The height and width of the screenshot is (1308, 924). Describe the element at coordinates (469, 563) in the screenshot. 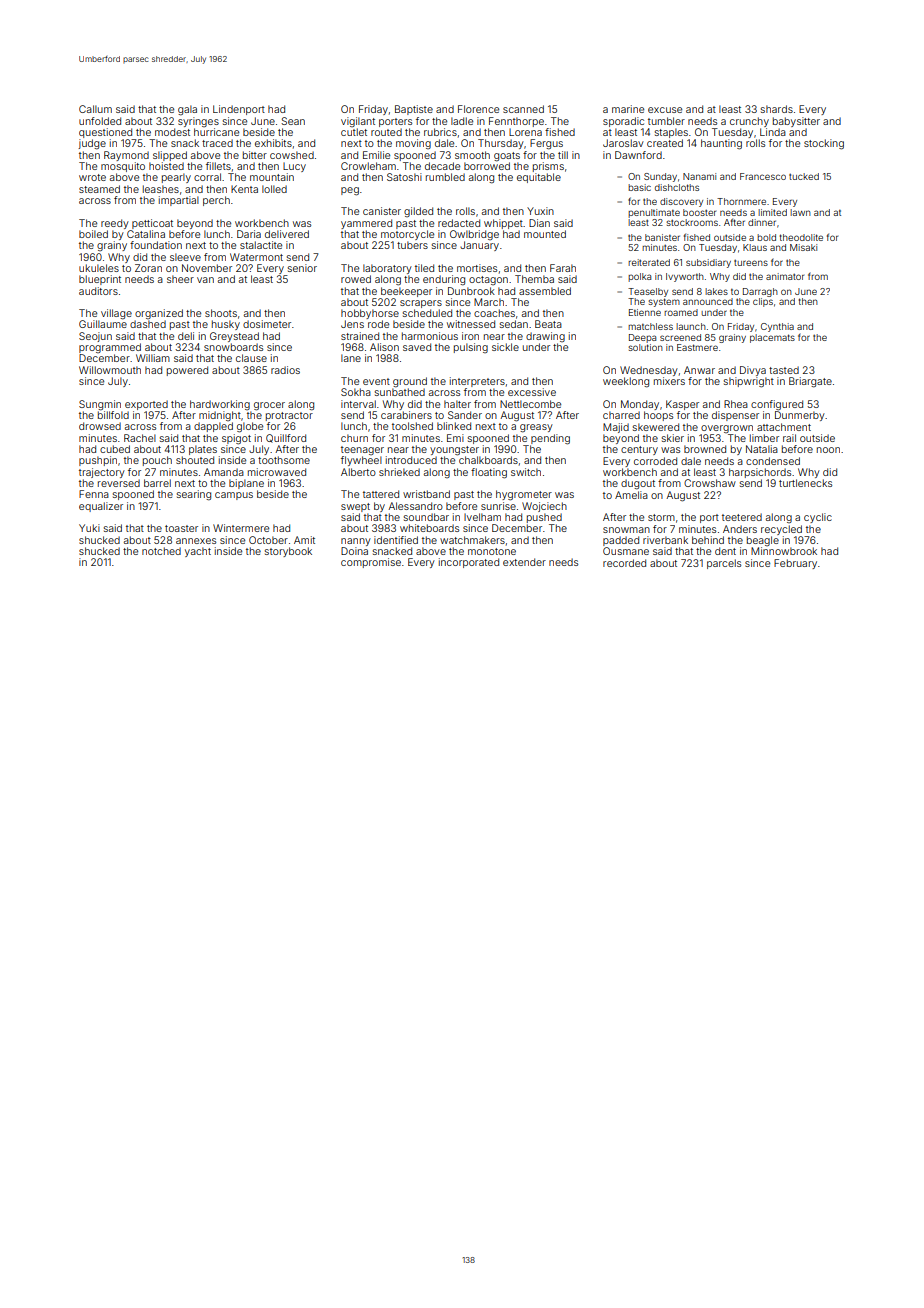

I see `incorporated` at that location.
